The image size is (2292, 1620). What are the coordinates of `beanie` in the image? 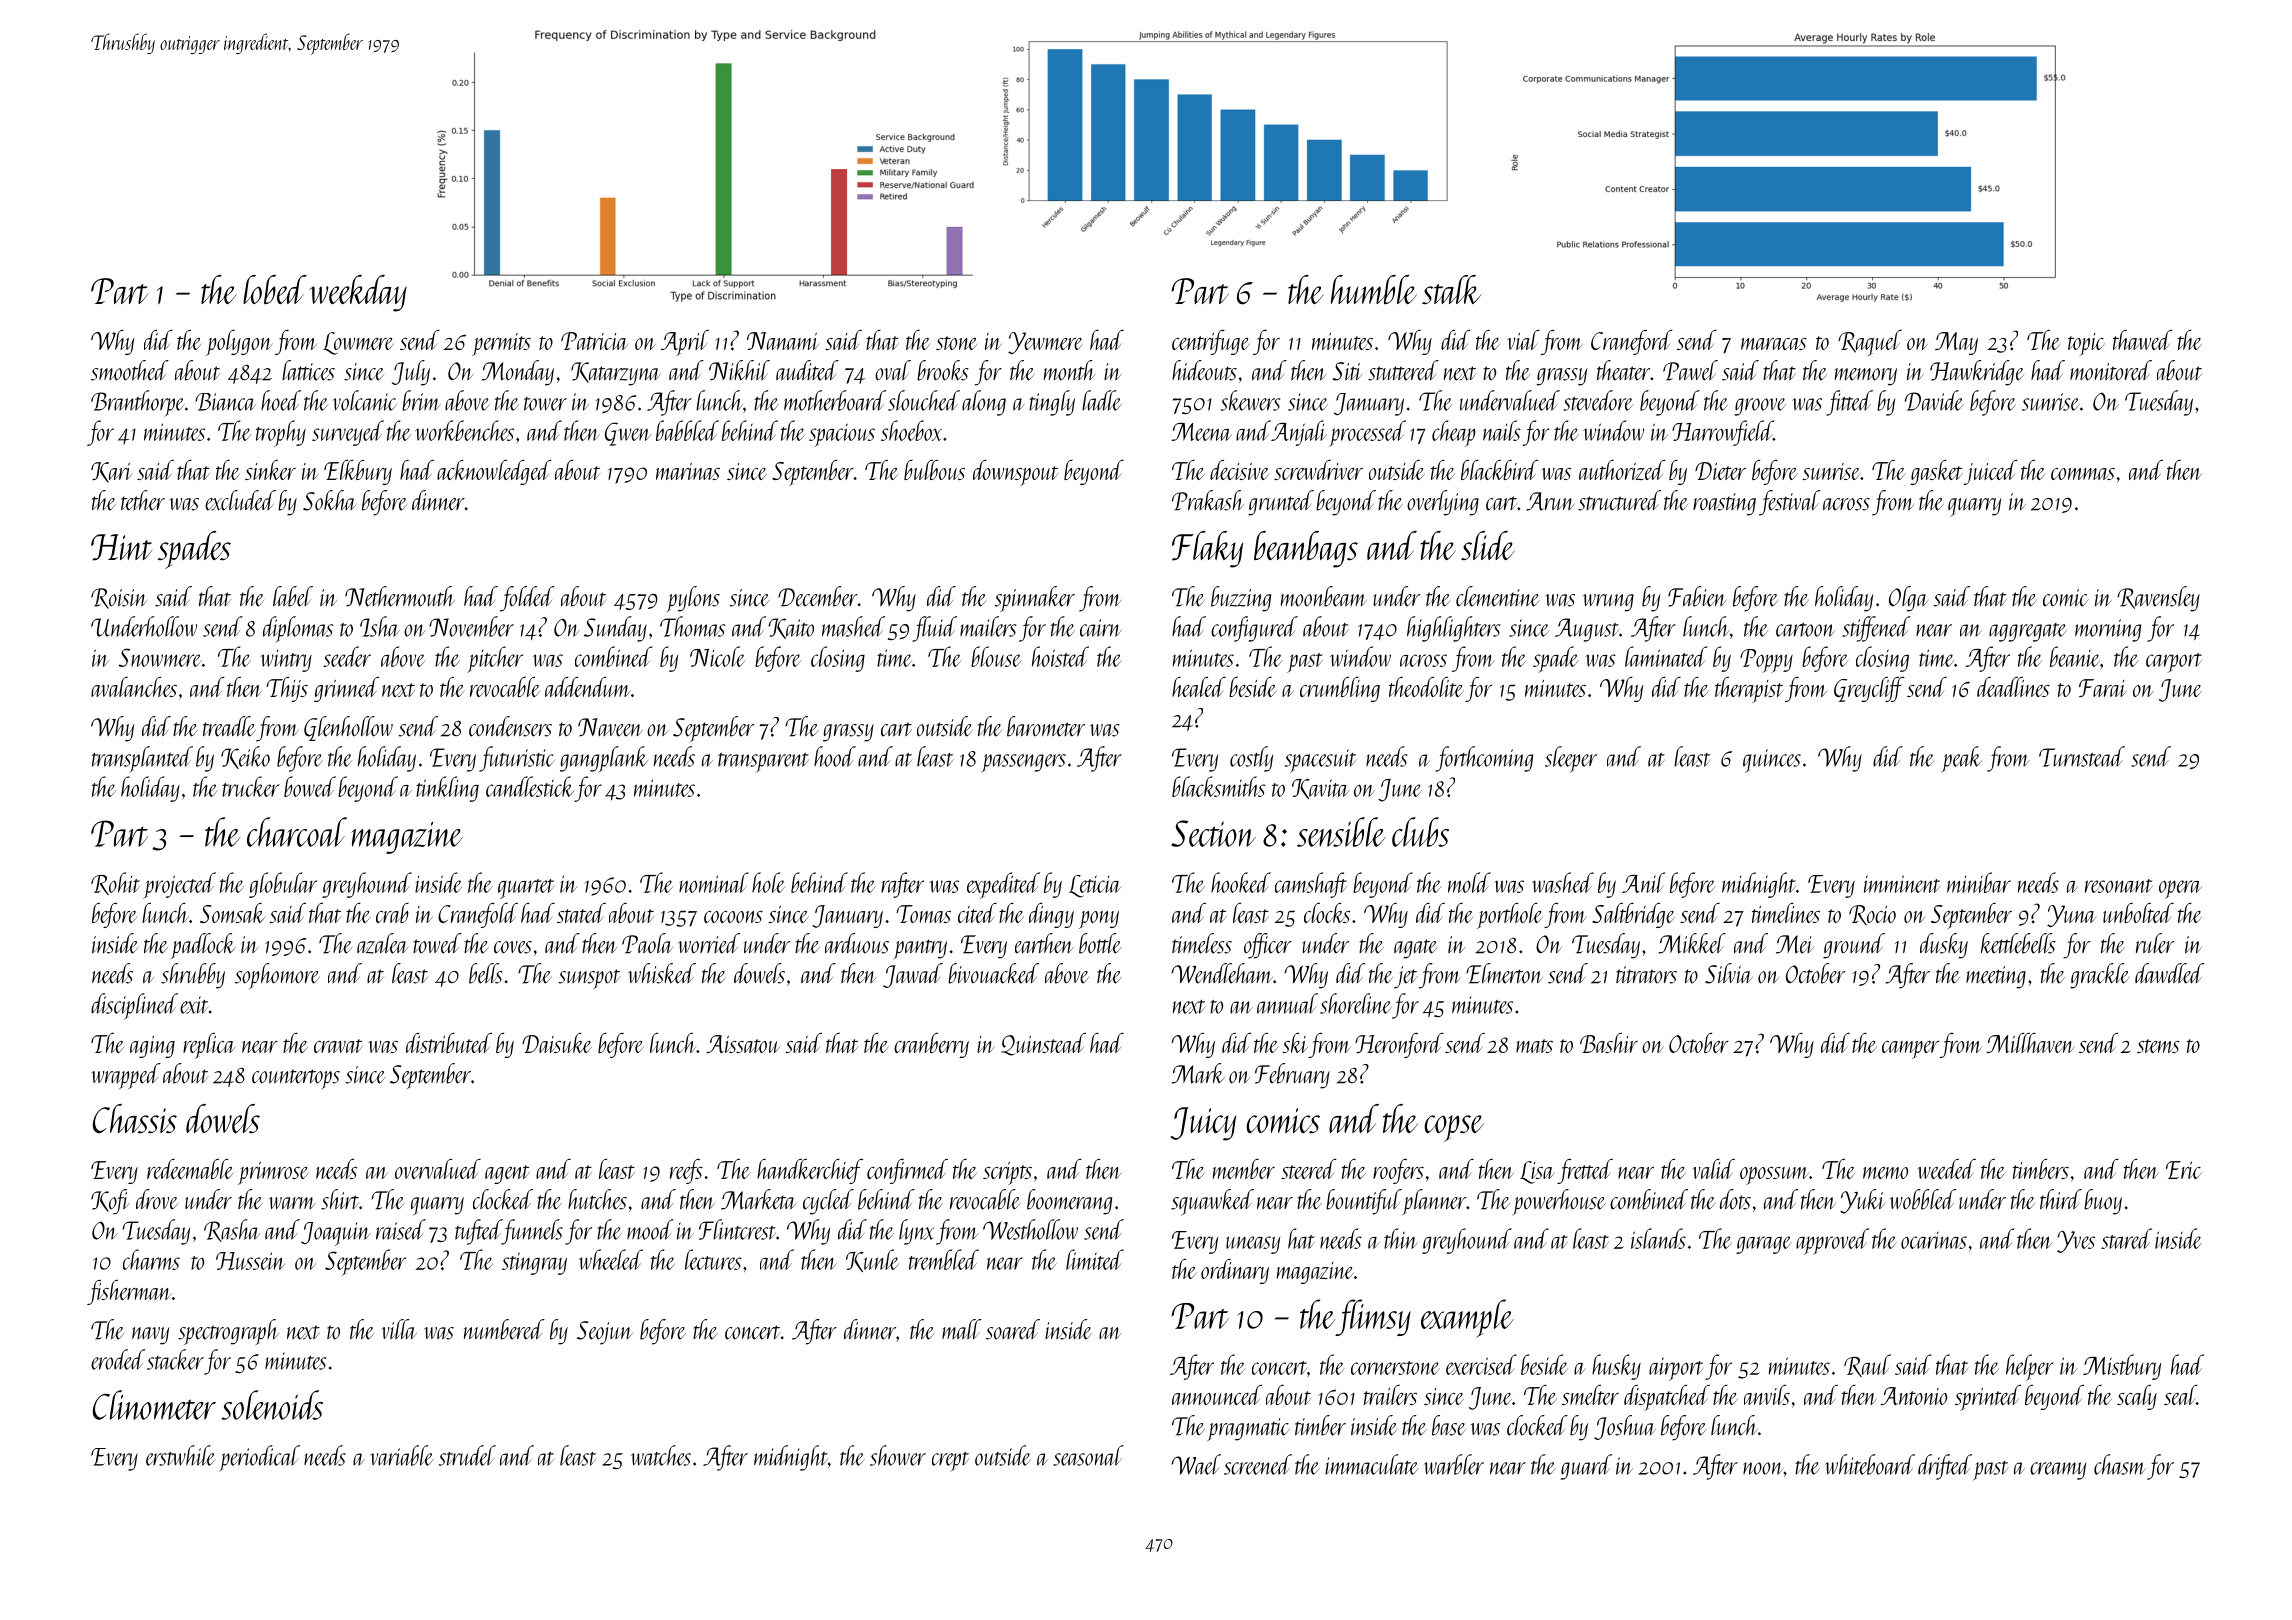 It's located at (2075, 656).
